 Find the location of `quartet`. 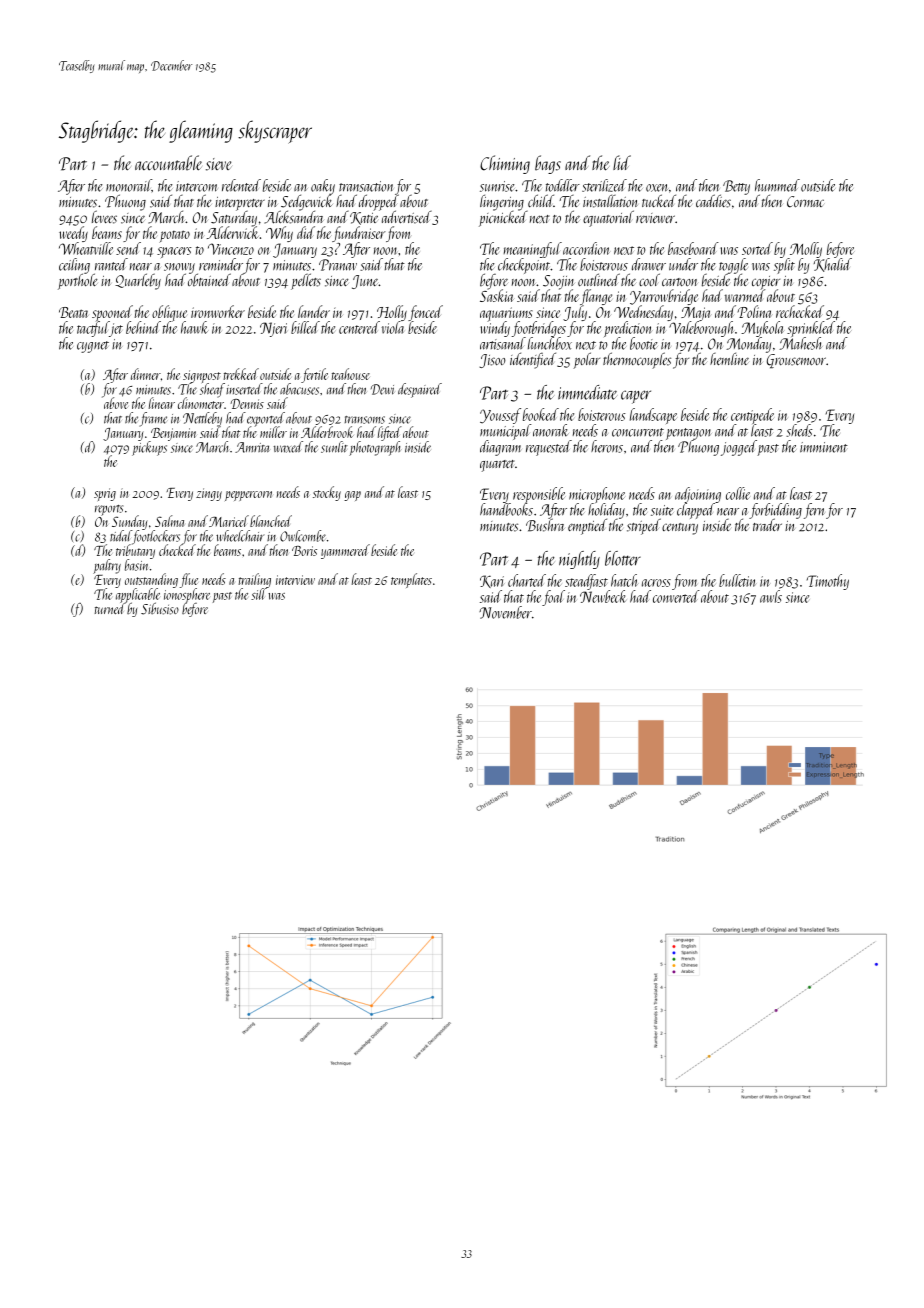

quartet is located at coordinates (497, 466).
